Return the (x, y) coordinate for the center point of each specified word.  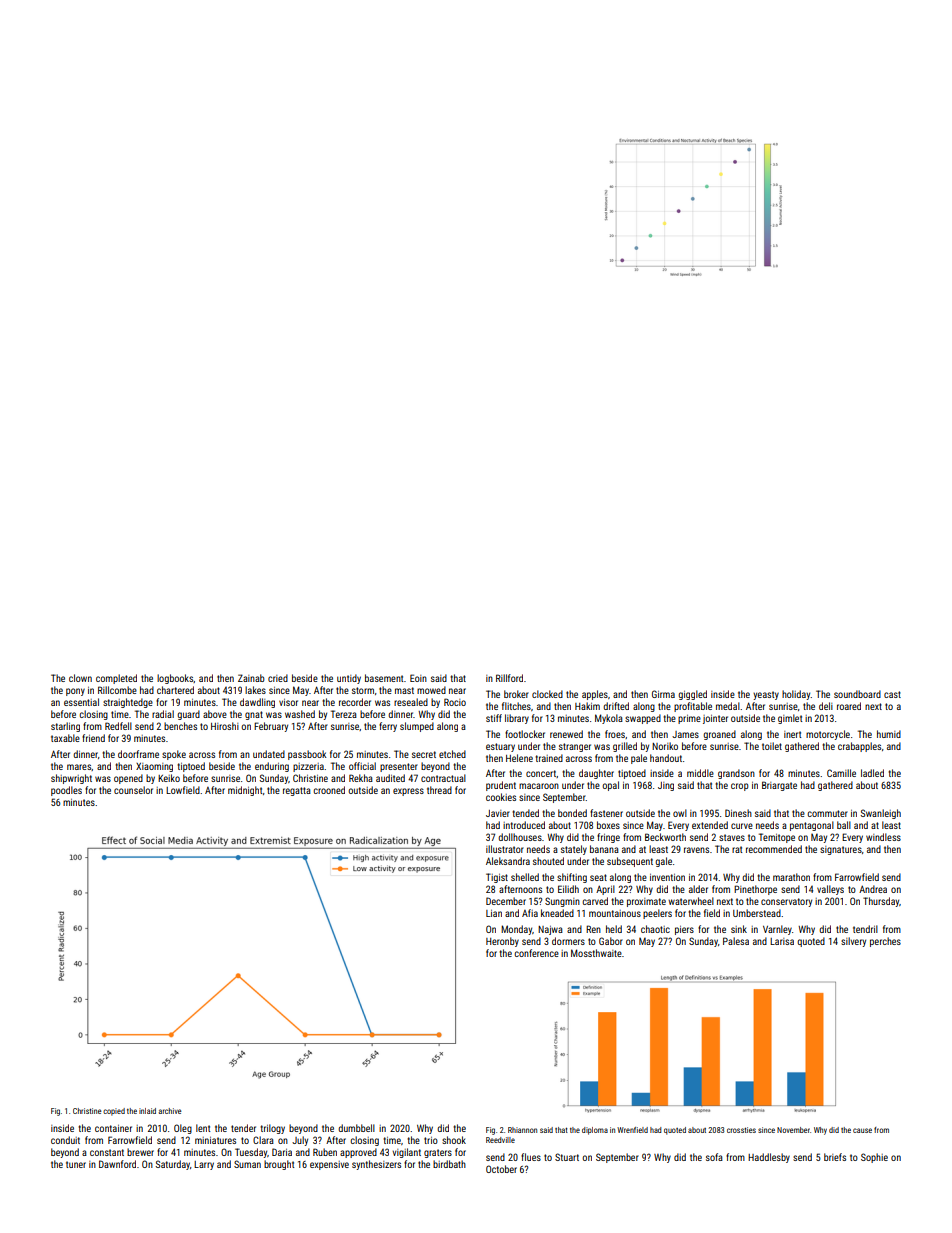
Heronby (502, 942)
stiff (494, 718)
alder (698, 889)
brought (279, 1165)
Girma (663, 694)
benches (180, 726)
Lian (494, 913)
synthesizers (376, 1165)
